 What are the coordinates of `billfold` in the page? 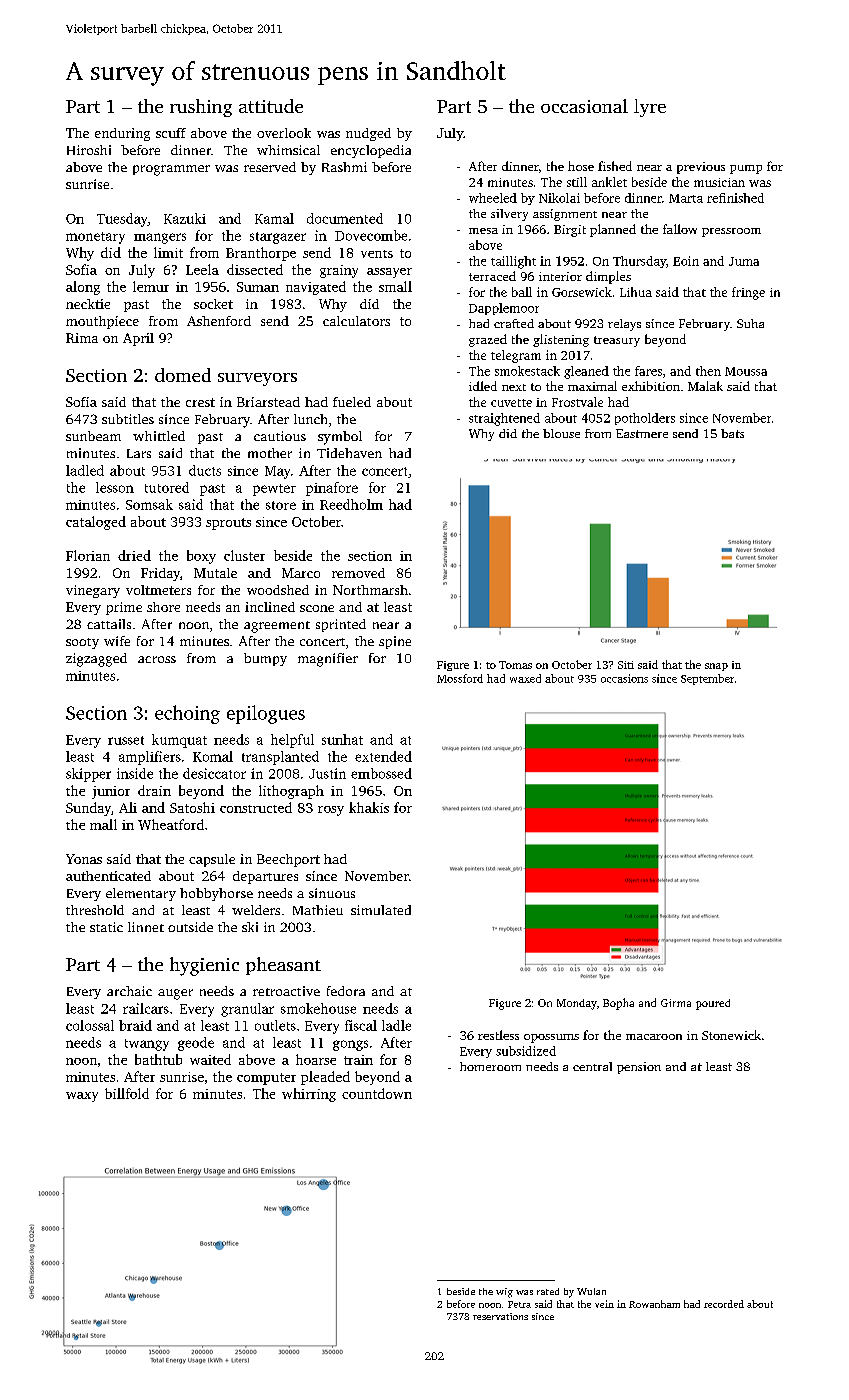 It's located at (127, 1093).
